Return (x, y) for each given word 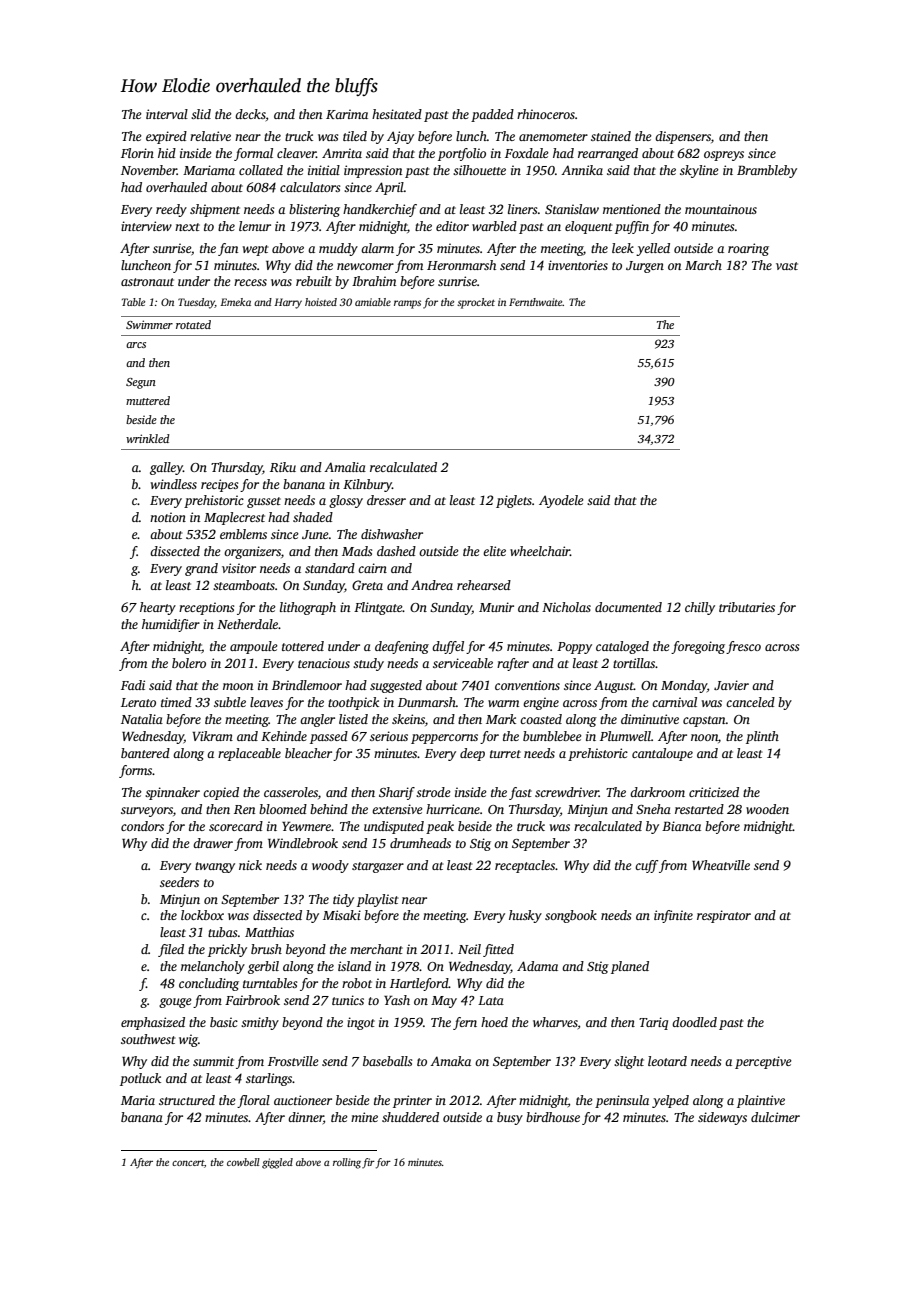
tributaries (747, 607)
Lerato (138, 702)
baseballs (387, 1061)
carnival (674, 702)
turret (505, 754)
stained (611, 136)
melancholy (213, 967)
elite (494, 551)
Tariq (653, 1023)
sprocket (476, 303)
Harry (288, 303)
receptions (206, 608)
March (703, 265)
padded (492, 115)
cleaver (296, 153)
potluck (140, 1079)
